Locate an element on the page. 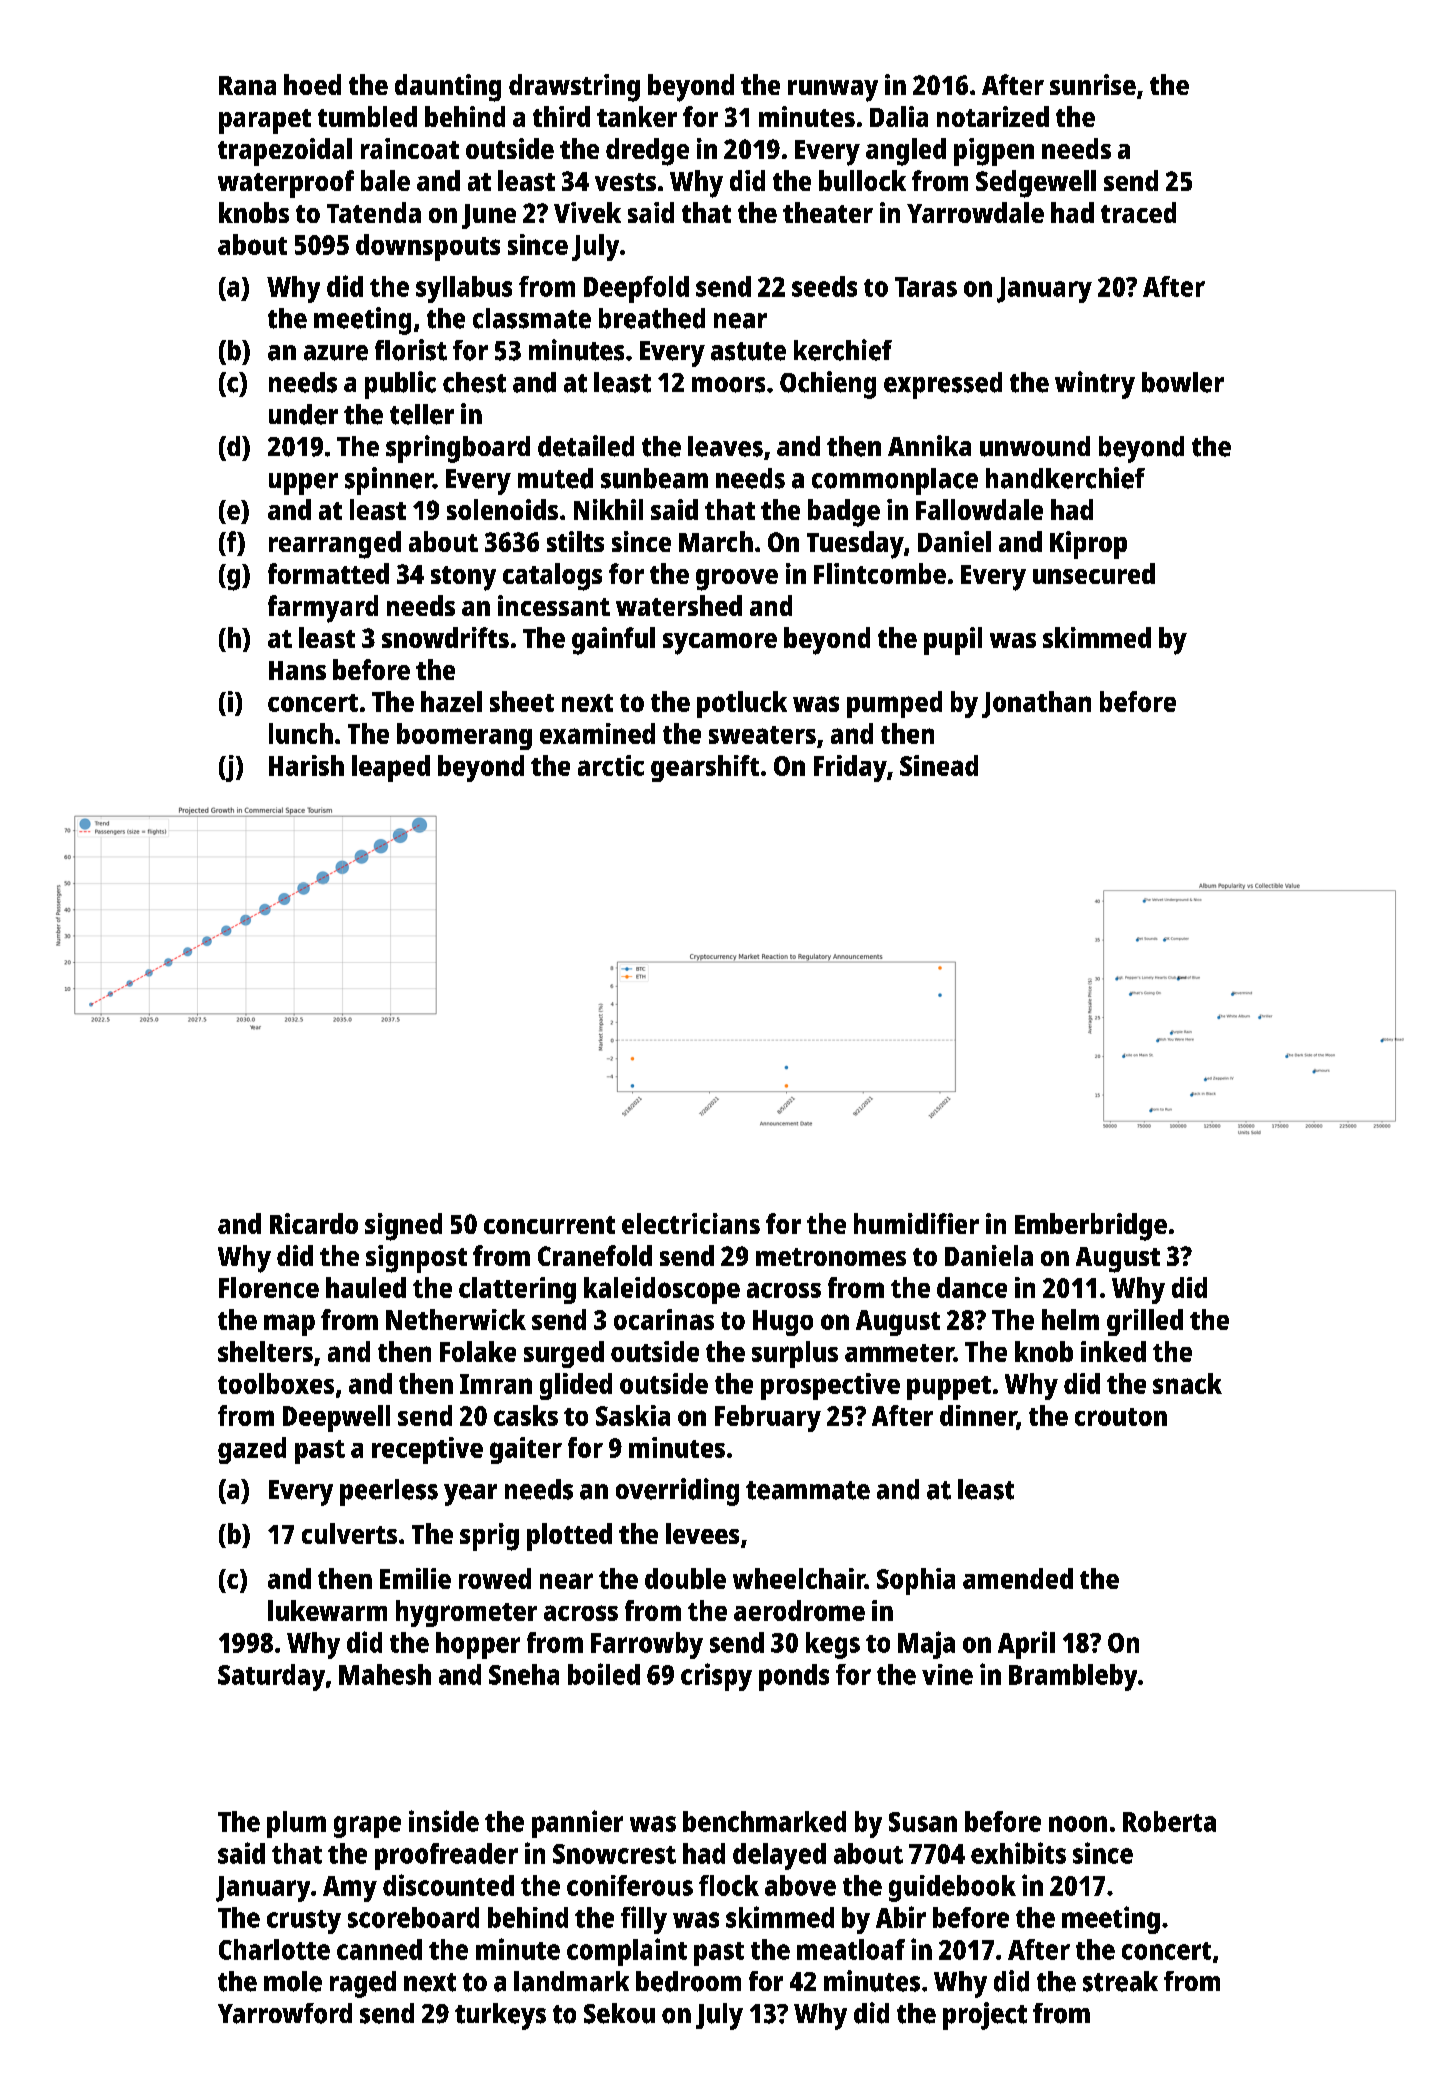  tanker is located at coordinates (637, 116).
